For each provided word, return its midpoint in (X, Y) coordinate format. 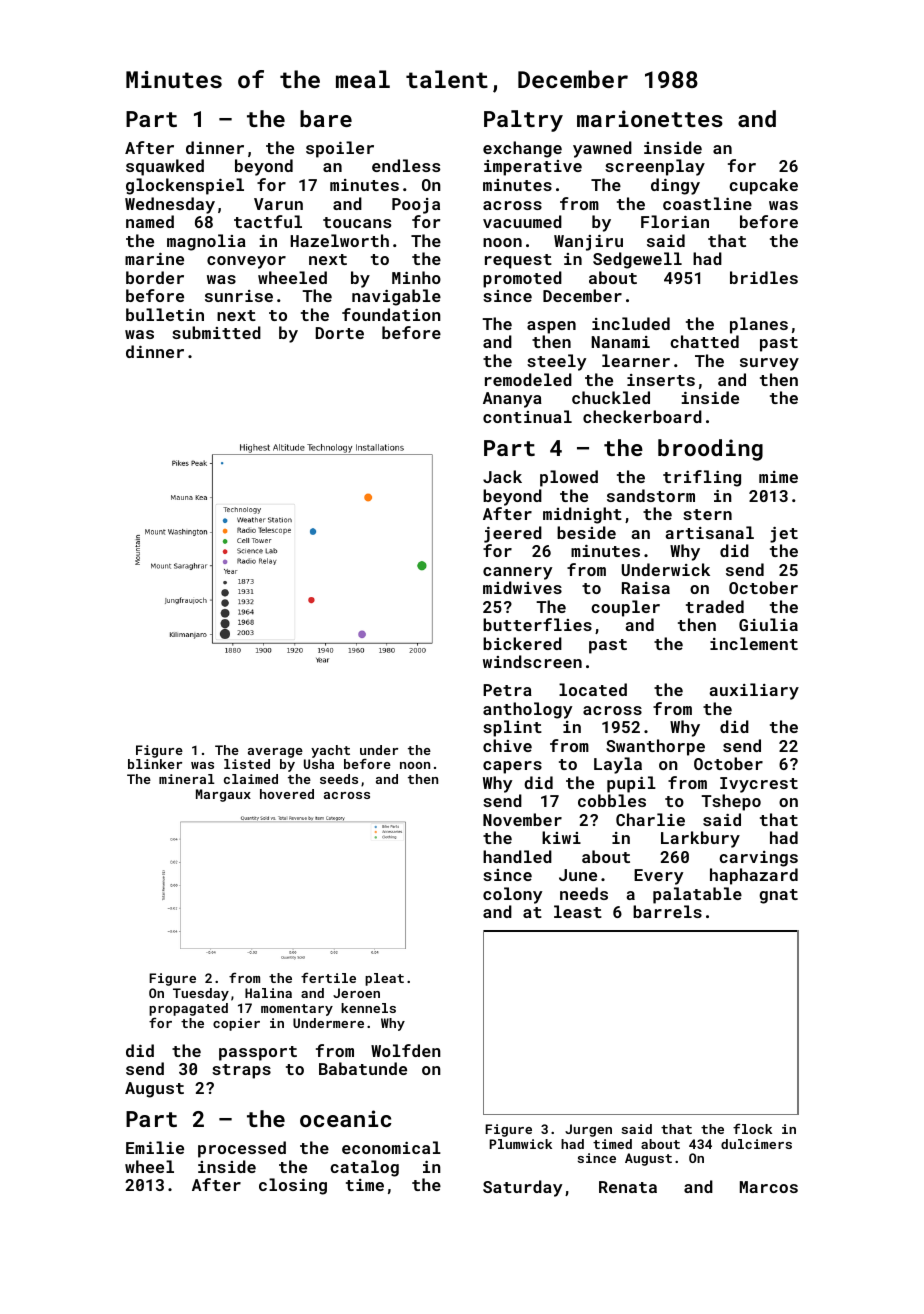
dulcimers (756, 1144)
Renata (628, 1187)
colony (513, 895)
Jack (502, 476)
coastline (707, 203)
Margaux (223, 795)
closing (293, 1186)
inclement (754, 643)
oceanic (345, 1118)
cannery (518, 573)
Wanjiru (588, 243)
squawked (165, 167)
